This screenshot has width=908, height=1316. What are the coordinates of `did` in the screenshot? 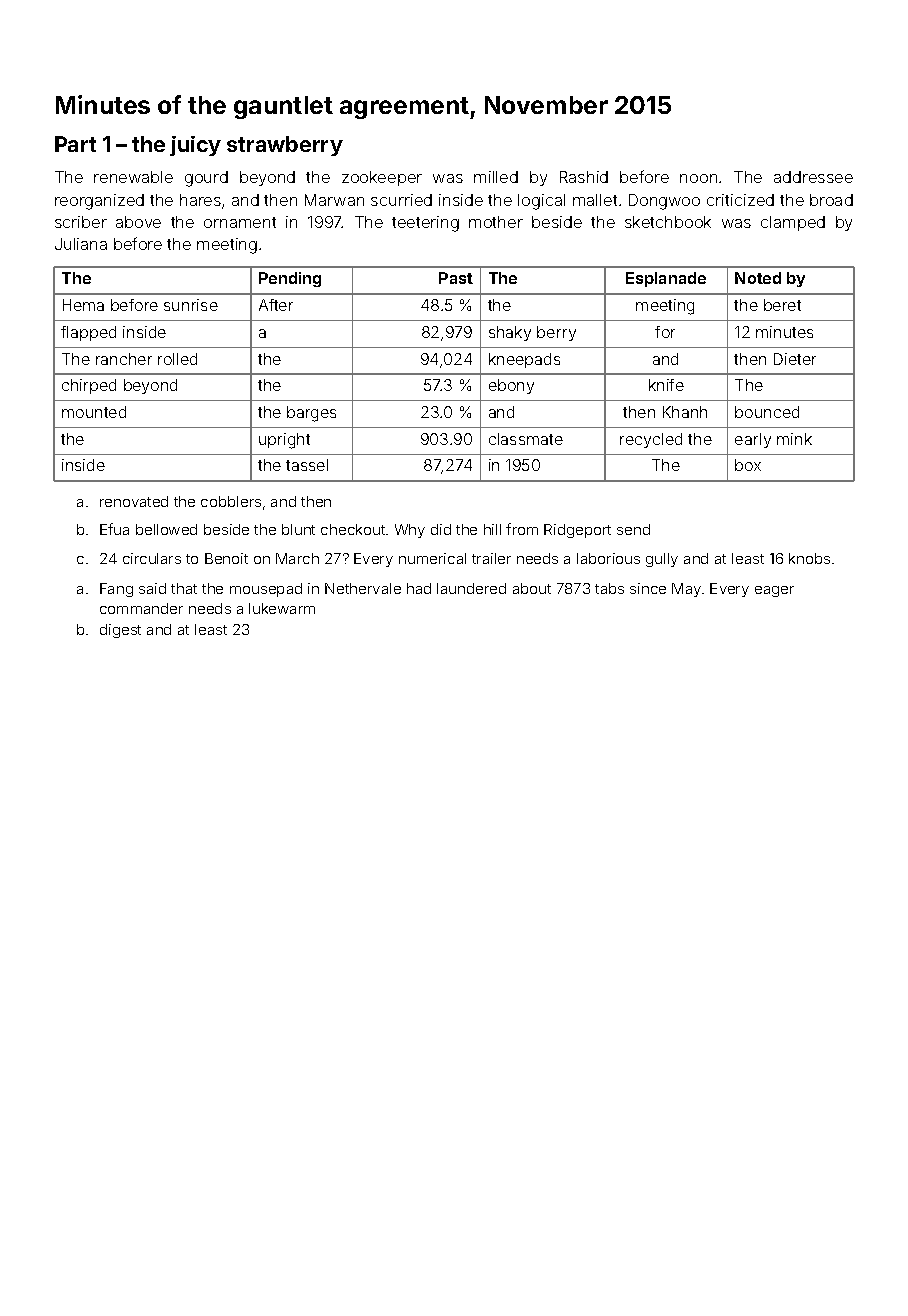 It's located at (441, 529).
